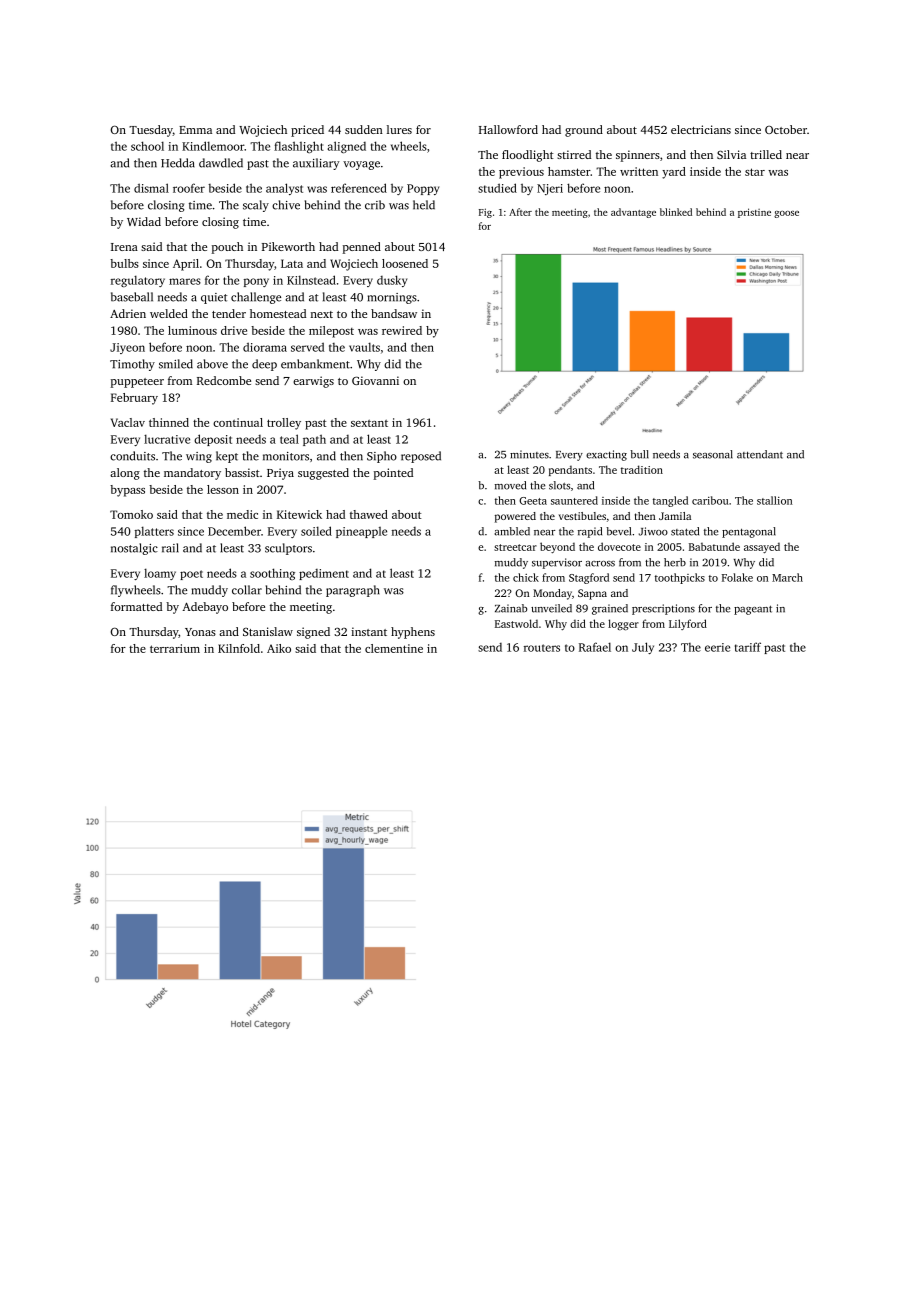 The width and height of the screenshot is (924, 1308). Describe the element at coordinates (639, 454) in the screenshot. I see `bull` at that location.
